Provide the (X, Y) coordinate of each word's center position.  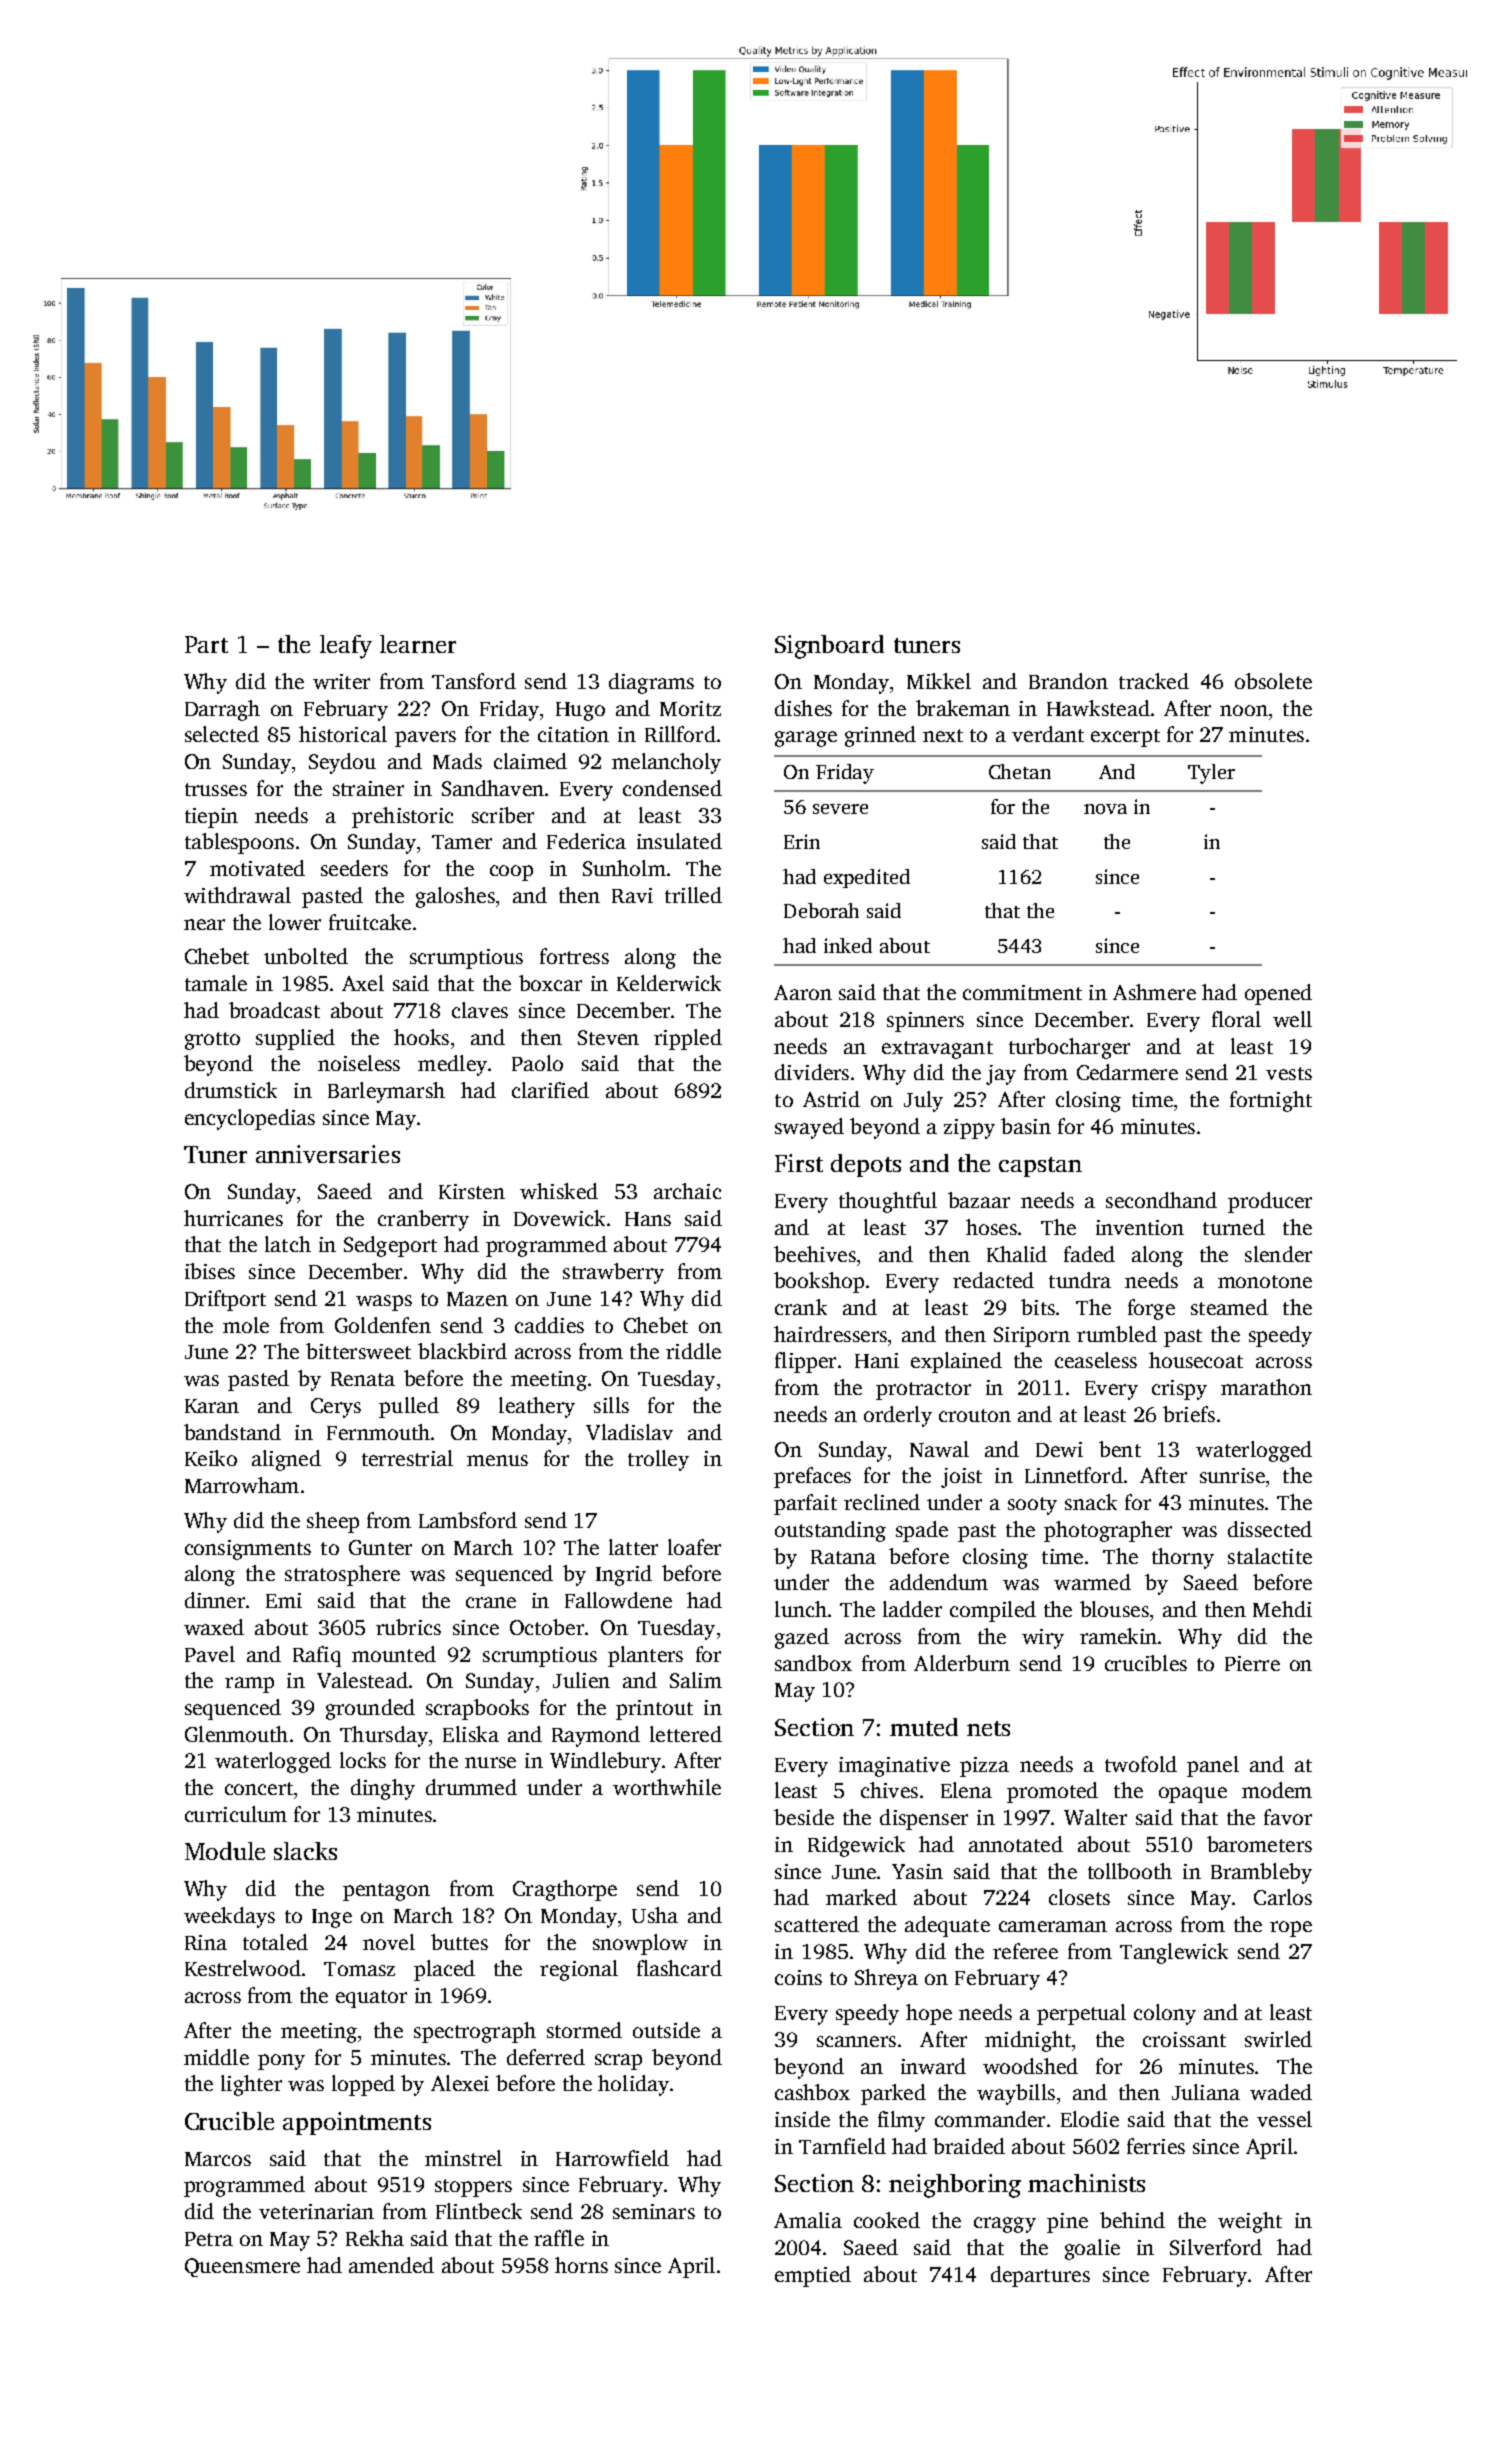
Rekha (375, 2238)
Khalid (1017, 1254)
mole (246, 1325)
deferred (546, 2057)
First (799, 1163)
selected (222, 734)
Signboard (829, 647)
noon (1244, 710)
